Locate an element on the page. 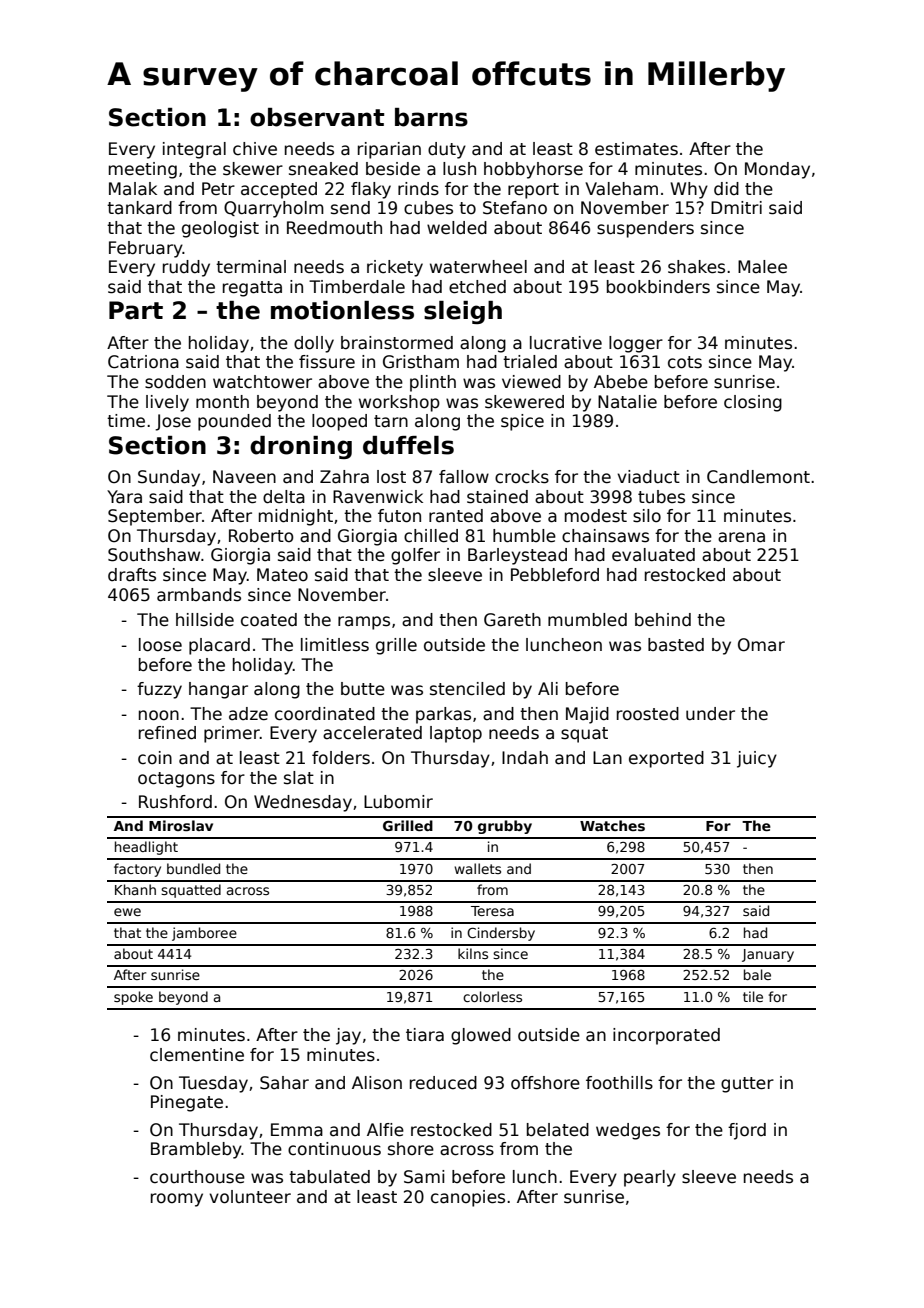 The width and height of the page is (924, 1308). colorless is located at coordinates (492, 996).
